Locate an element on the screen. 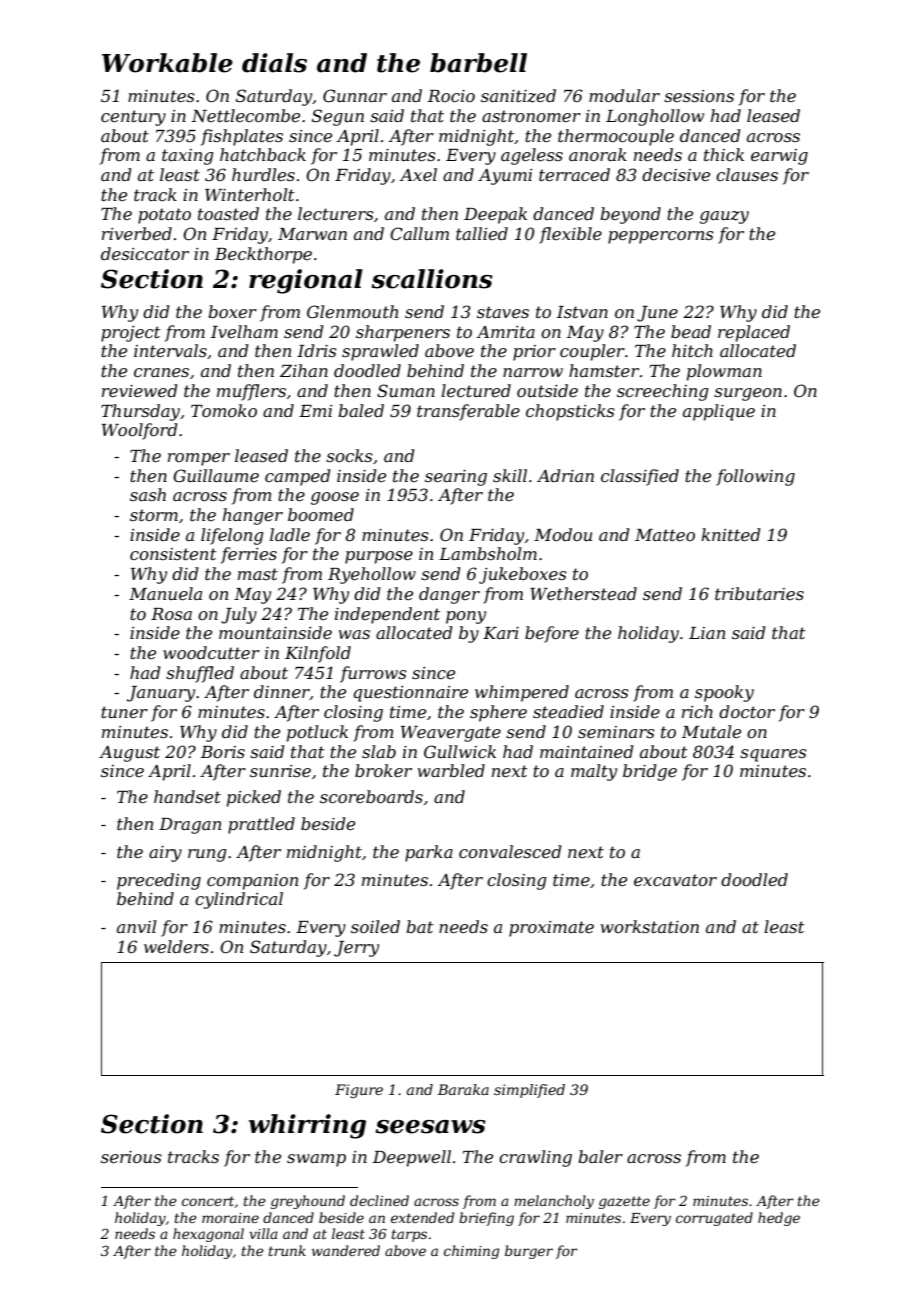 This screenshot has width=924, height=1308. scallions is located at coordinates (432, 279).
